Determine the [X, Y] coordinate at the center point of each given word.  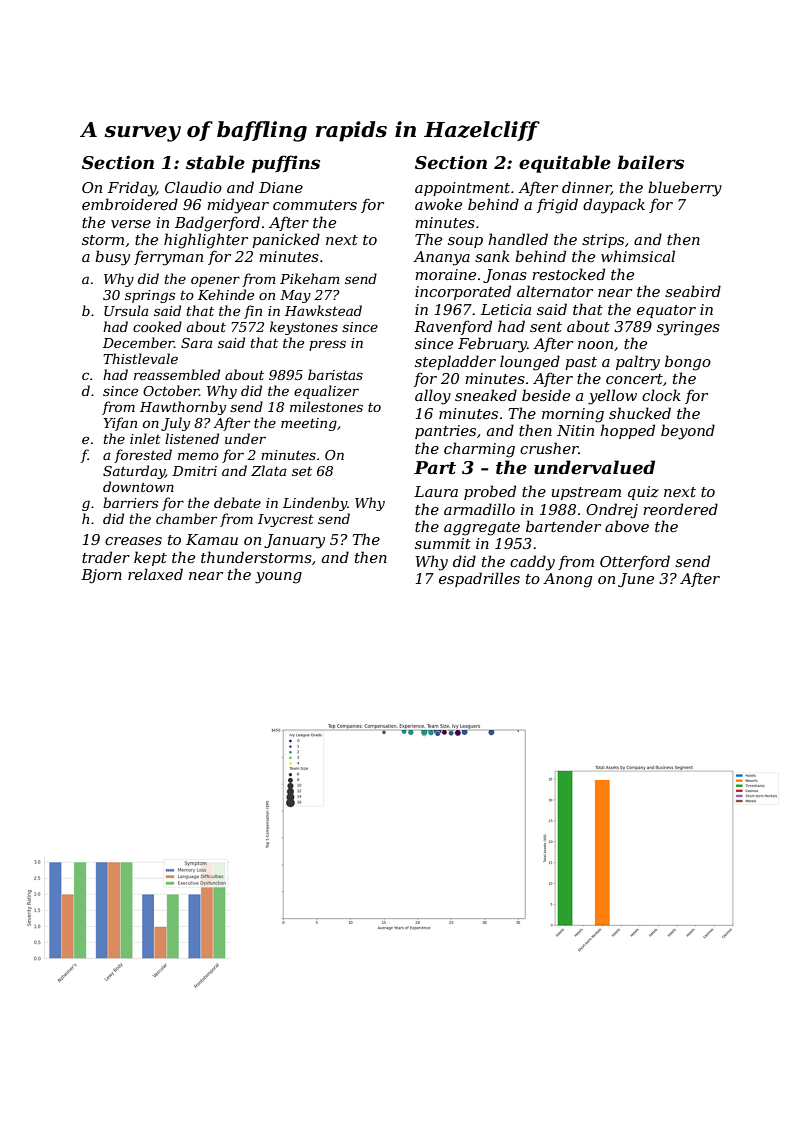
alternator [555, 291]
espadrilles [479, 579]
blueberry [685, 189]
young [278, 578]
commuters [315, 205]
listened [192, 438]
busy [112, 258]
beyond [688, 432]
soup [465, 242]
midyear [238, 206]
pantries [445, 432]
